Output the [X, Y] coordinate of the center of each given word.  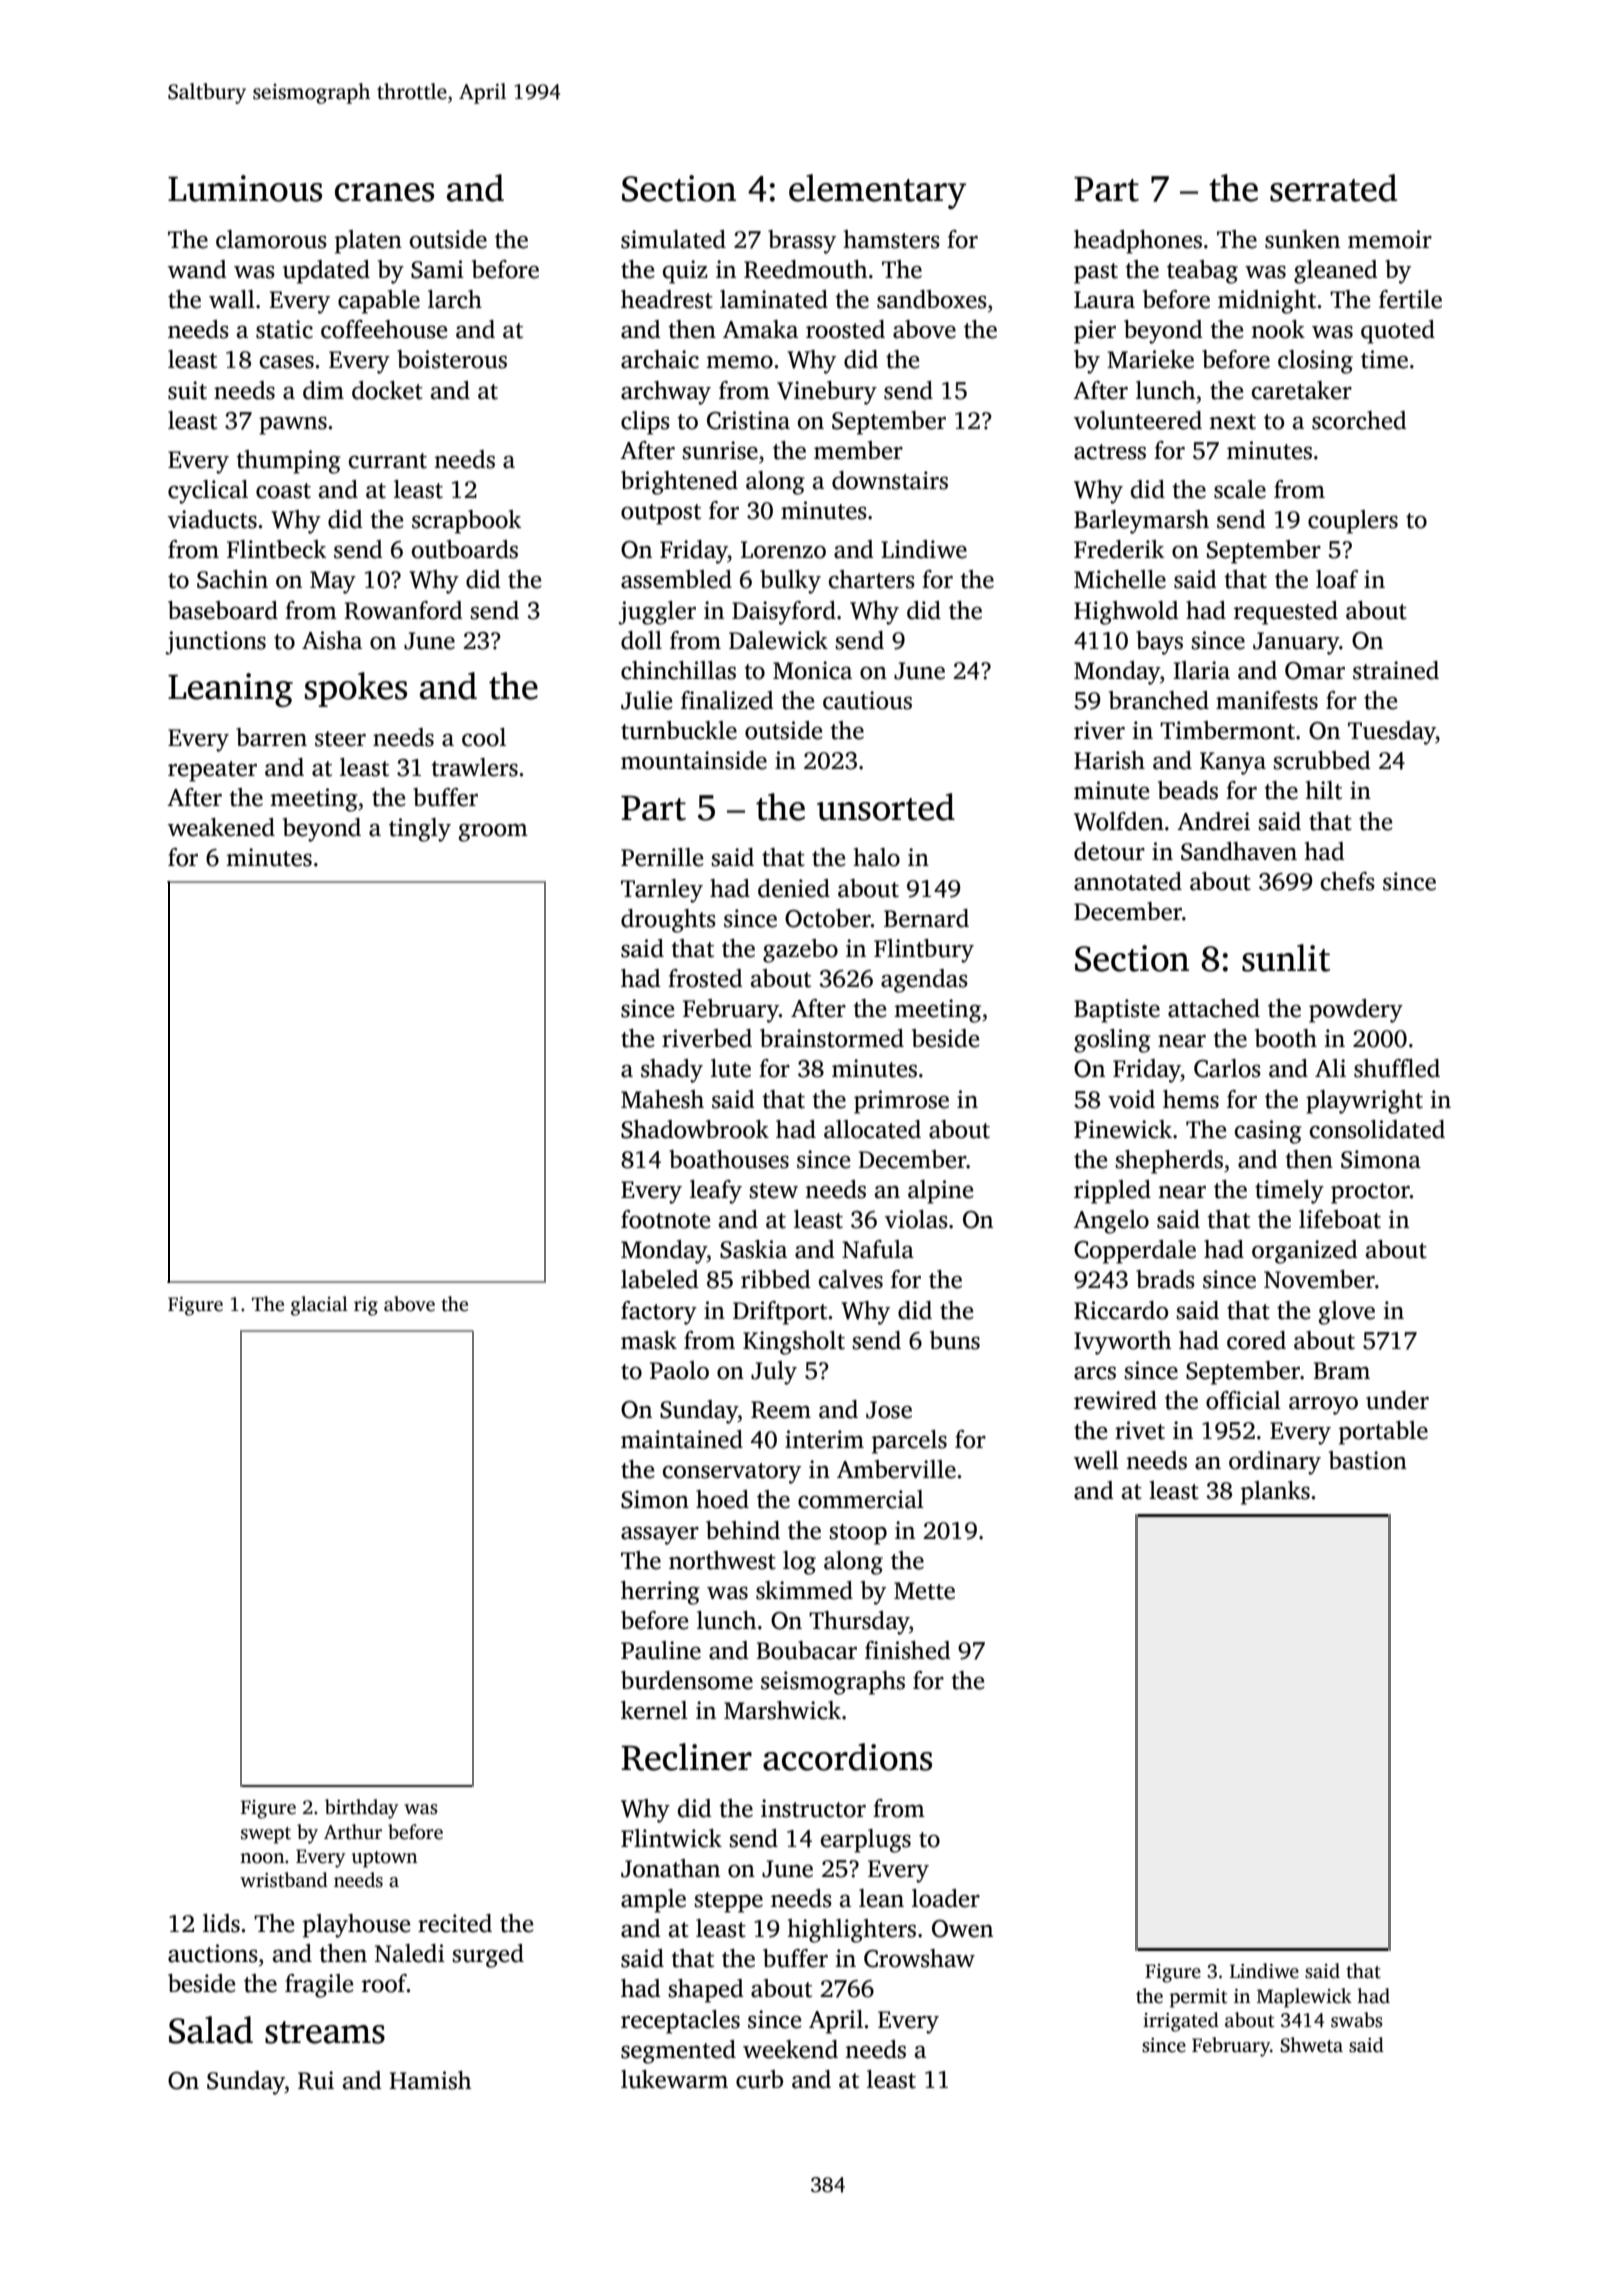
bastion [1368, 1460]
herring [660, 1593]
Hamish [430, 2080]
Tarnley [662, 891]
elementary [877, 191]
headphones [1138, 242]
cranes [384, 192]
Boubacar [806, 1650]
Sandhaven [1239, 851]
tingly [420, 830]
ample [653, 1901]
